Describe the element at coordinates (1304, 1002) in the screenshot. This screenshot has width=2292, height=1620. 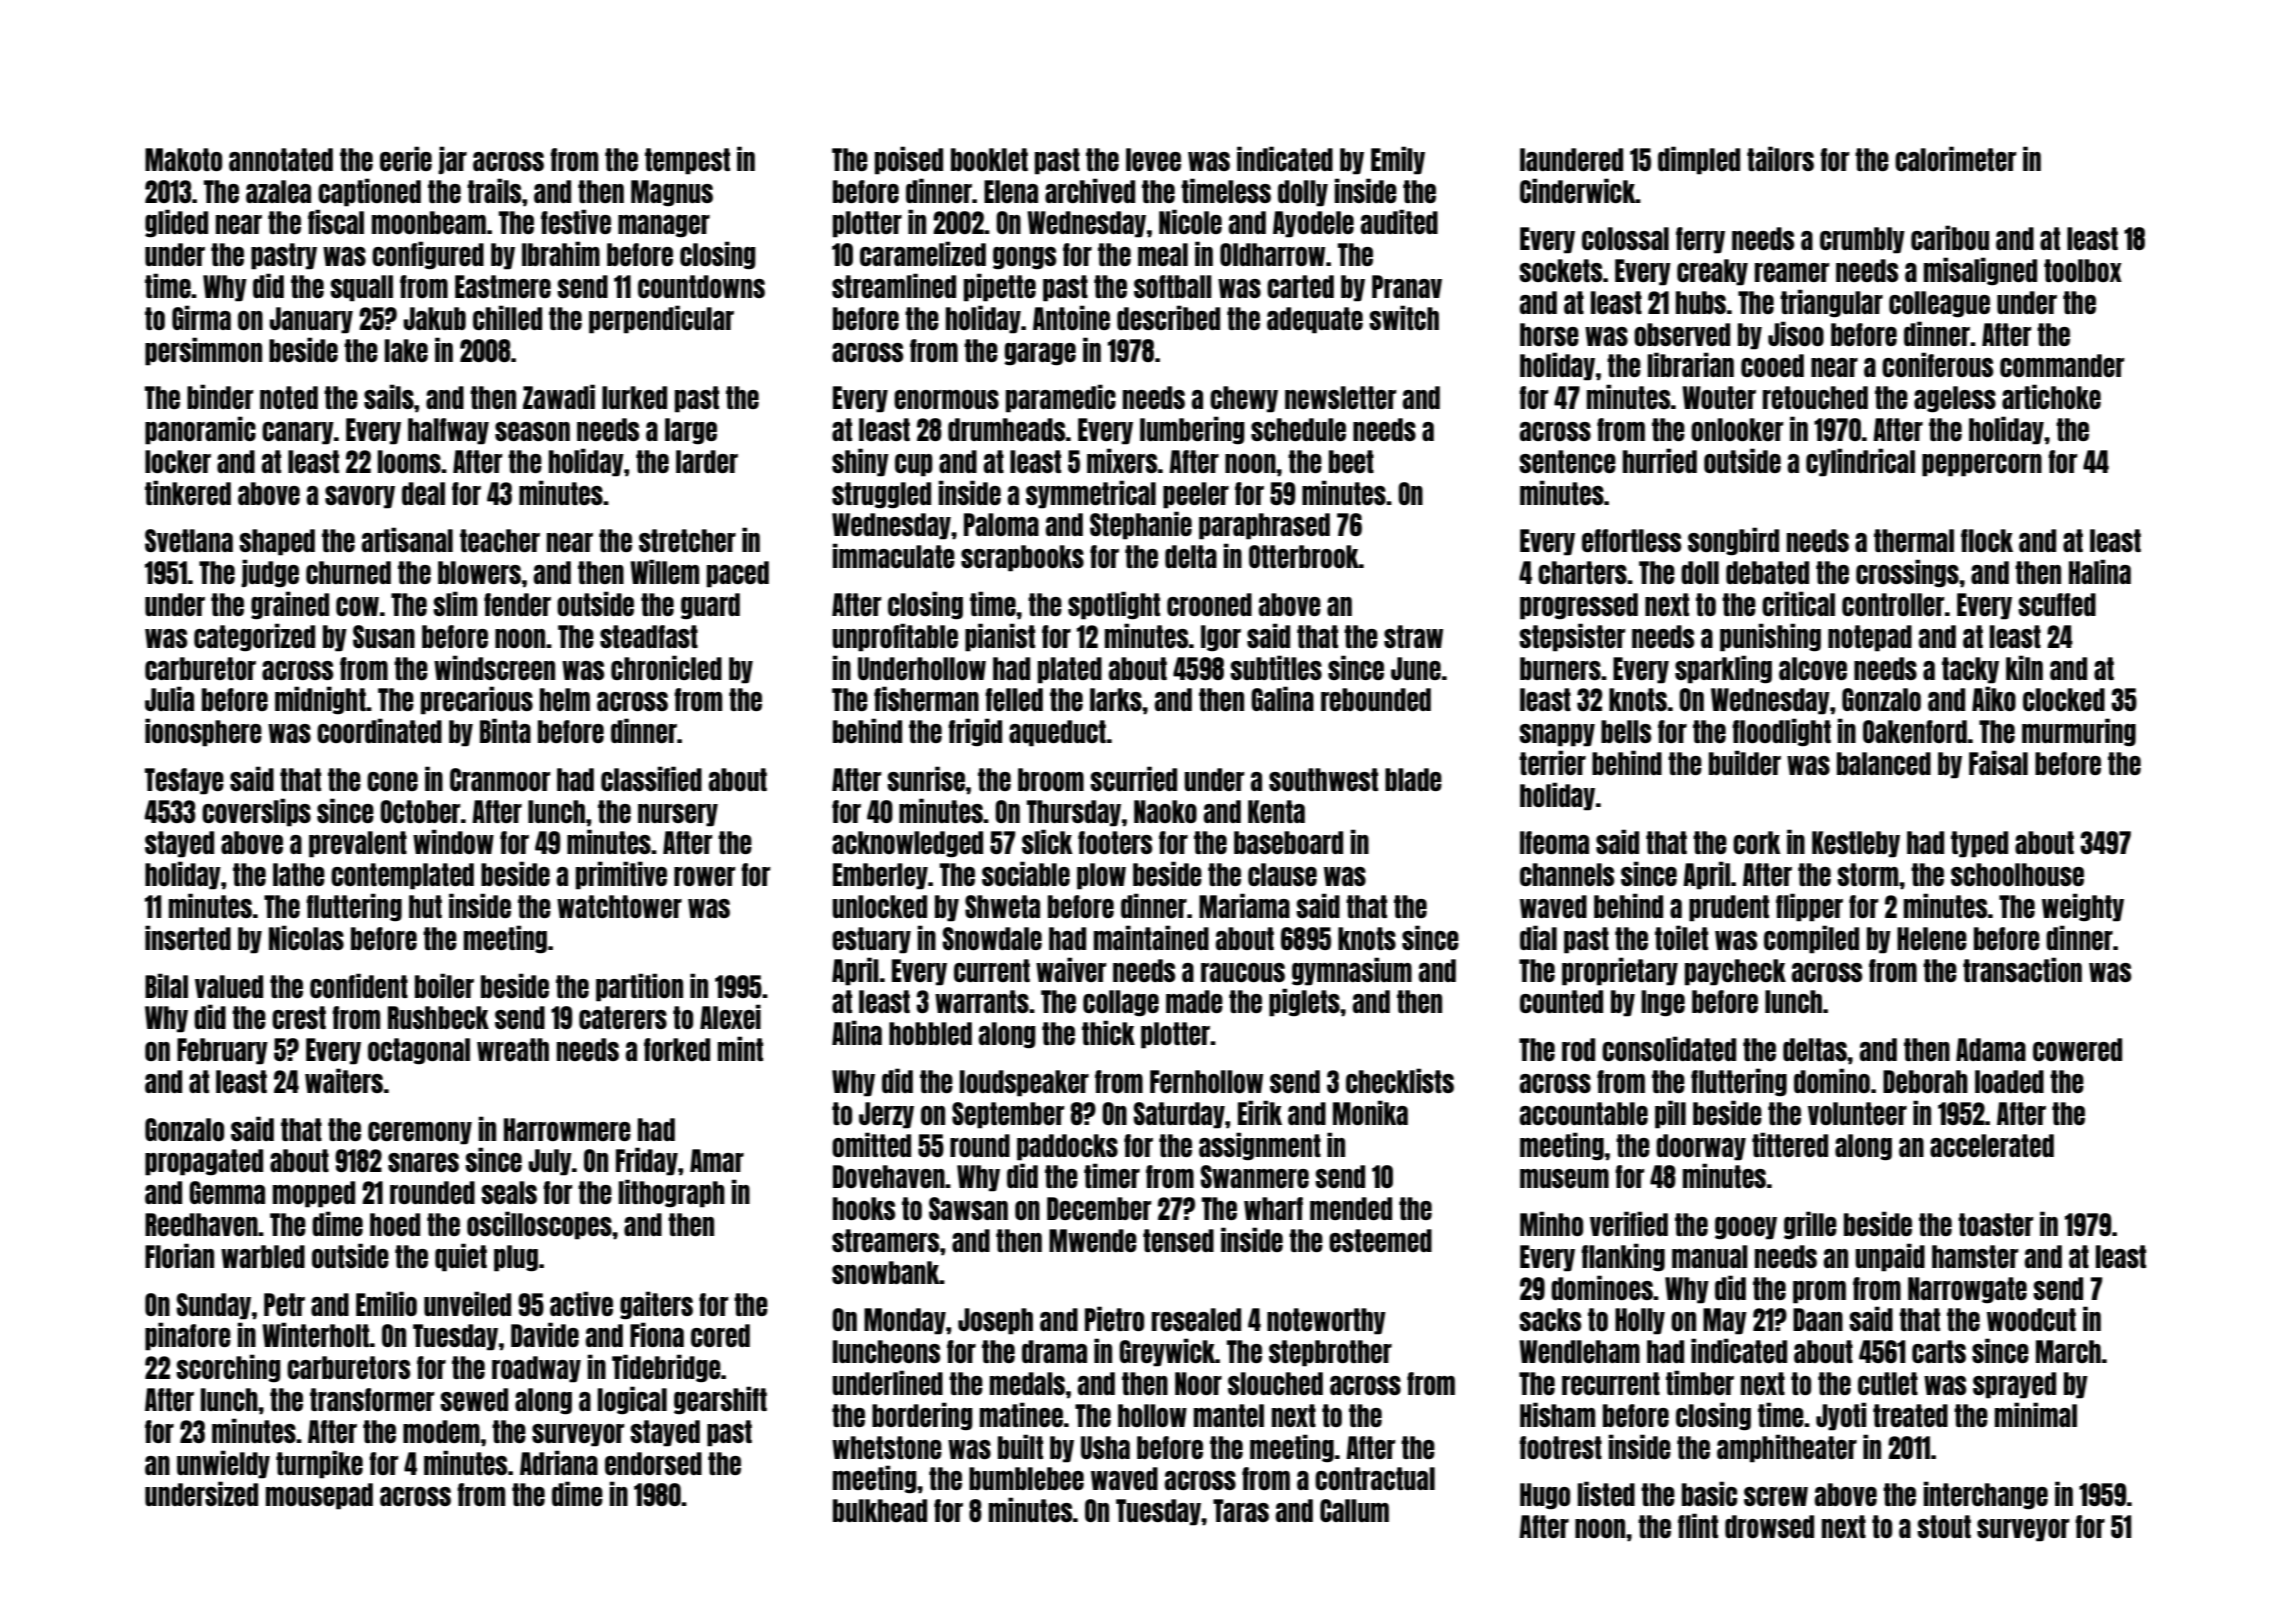
I see `piglets` at that location.
